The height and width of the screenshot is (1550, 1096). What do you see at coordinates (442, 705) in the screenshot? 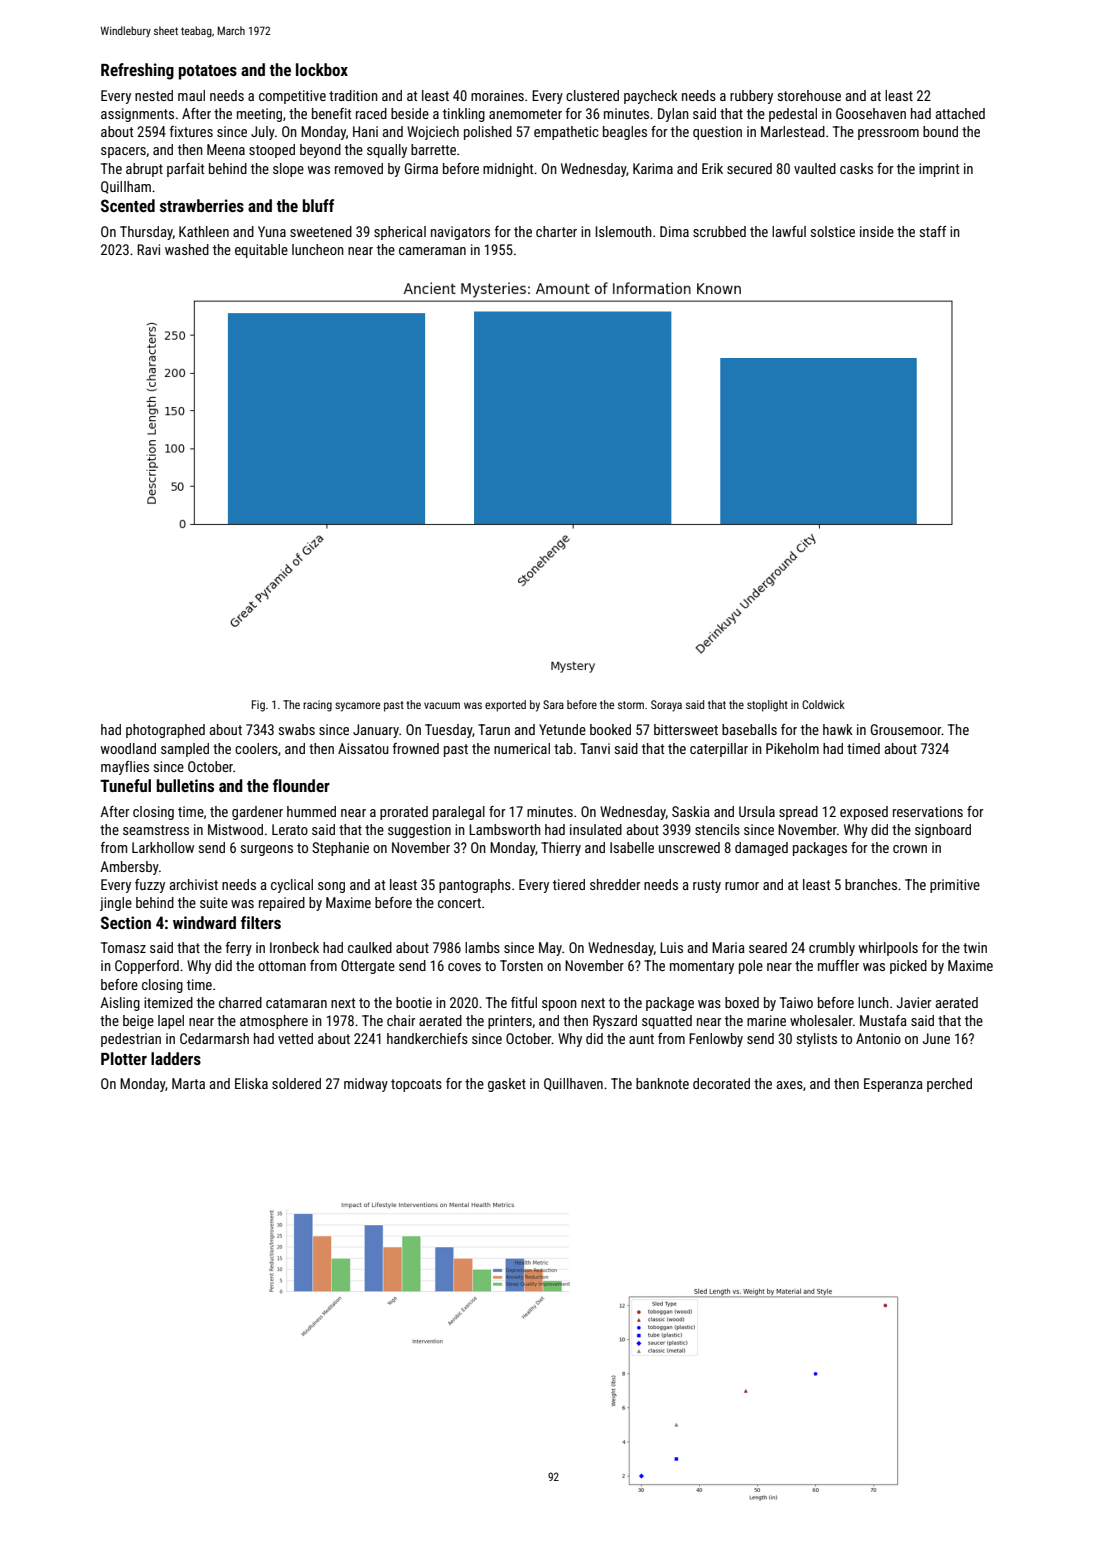
I see `vacuum` at bounding box center [442, 705].
